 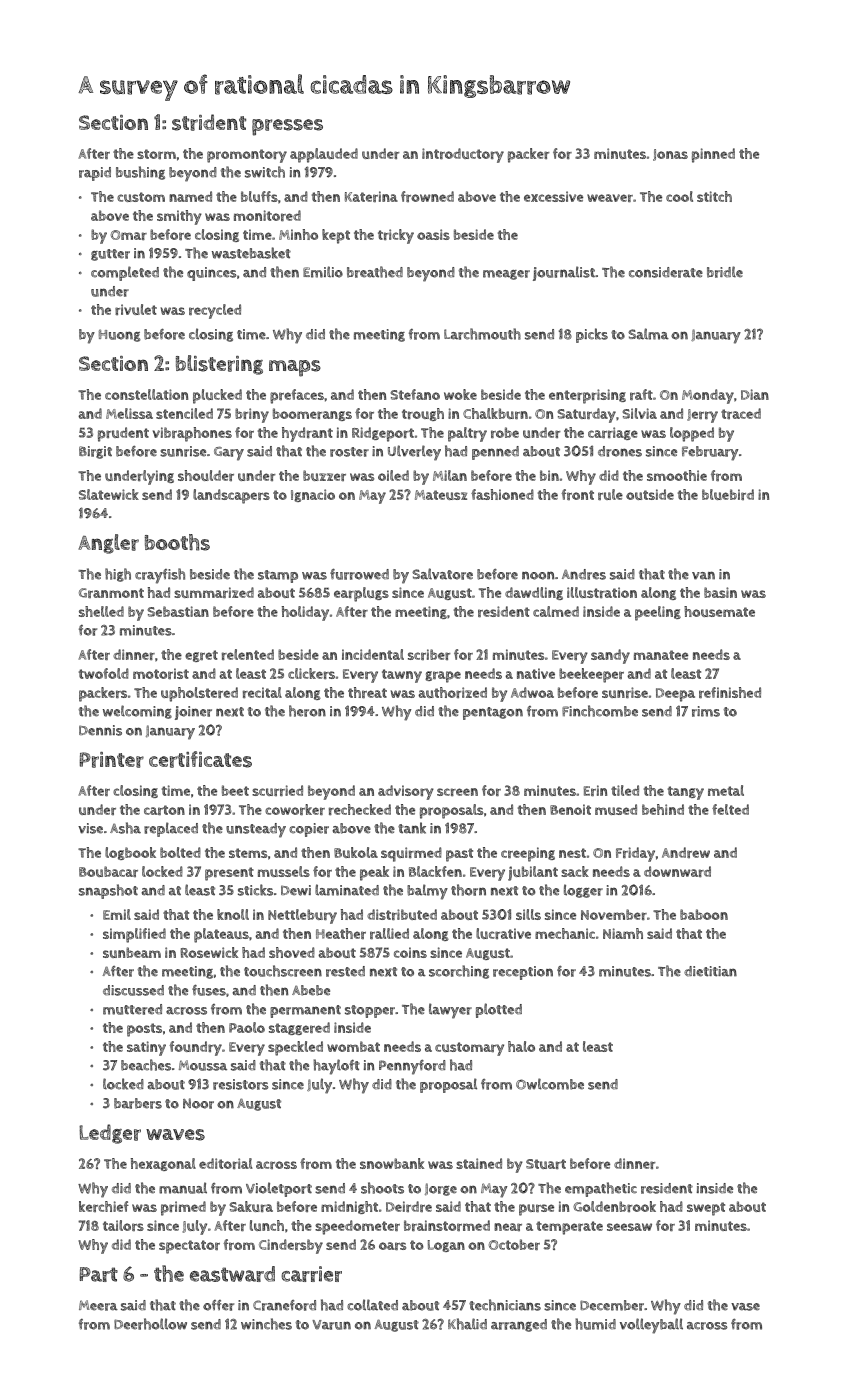 I want to click on landscapers, so click(x=231, y=496).
